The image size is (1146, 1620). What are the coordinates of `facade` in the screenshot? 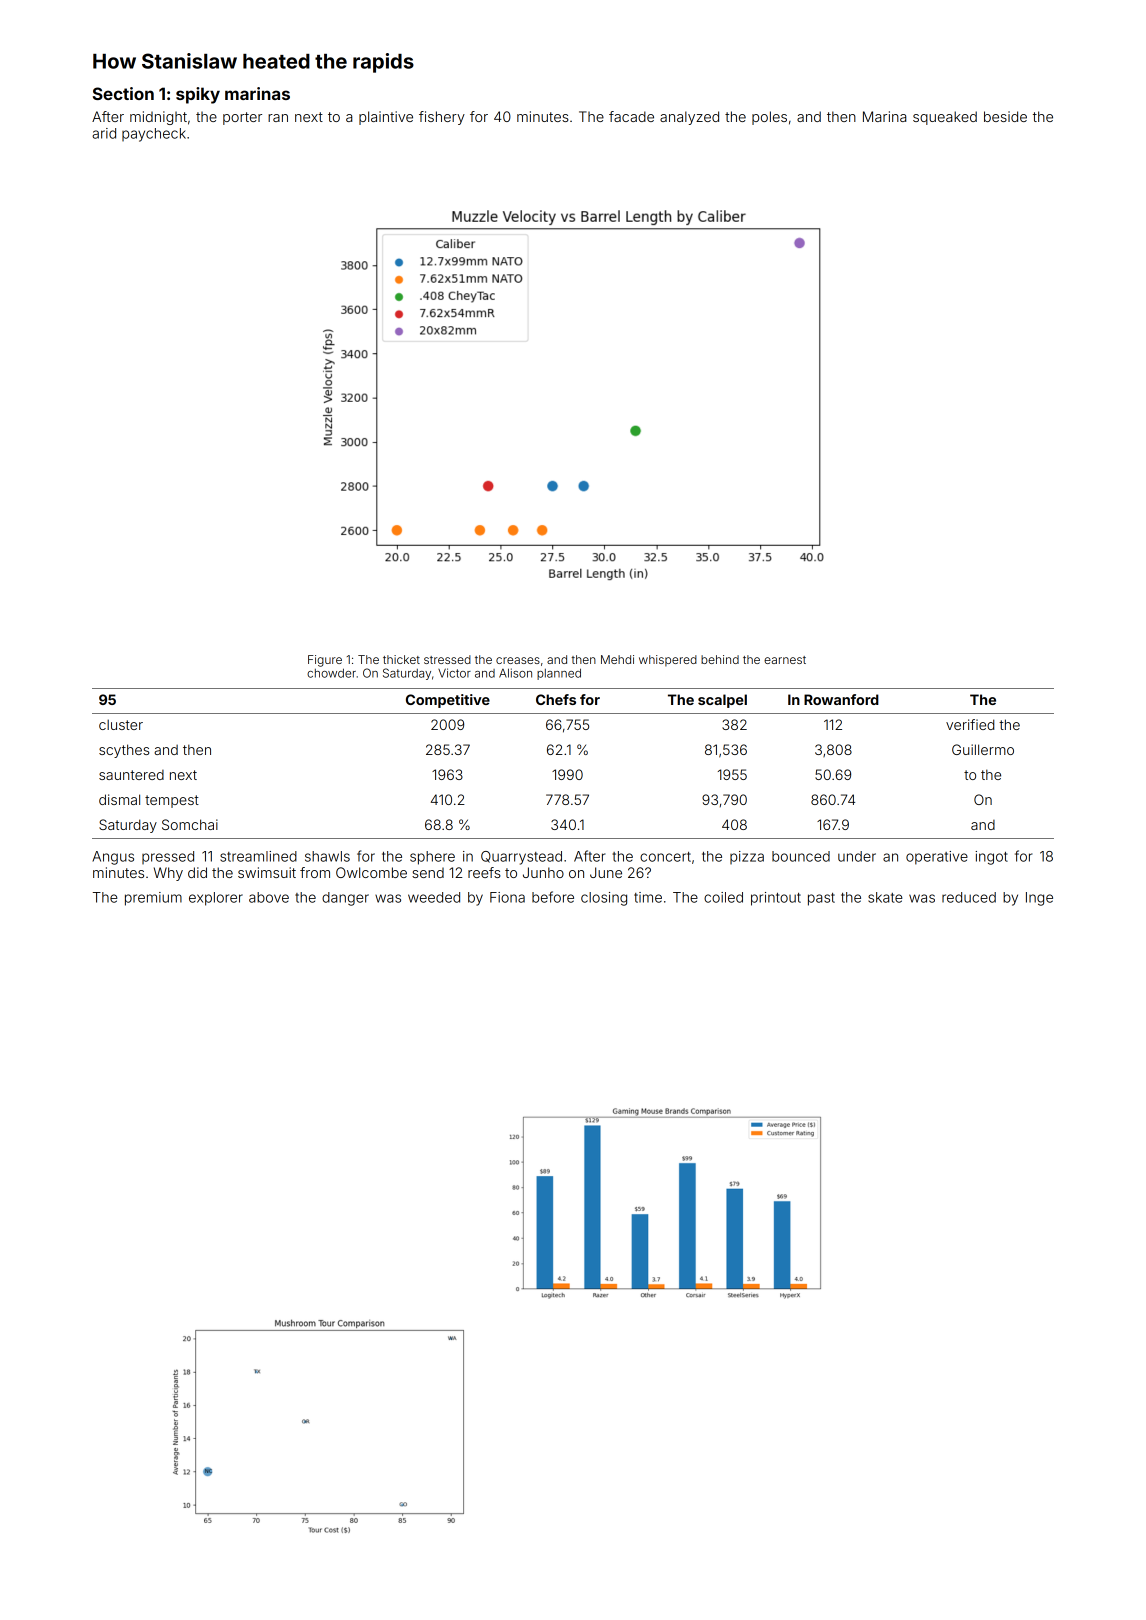 It's located at (631, 116).
